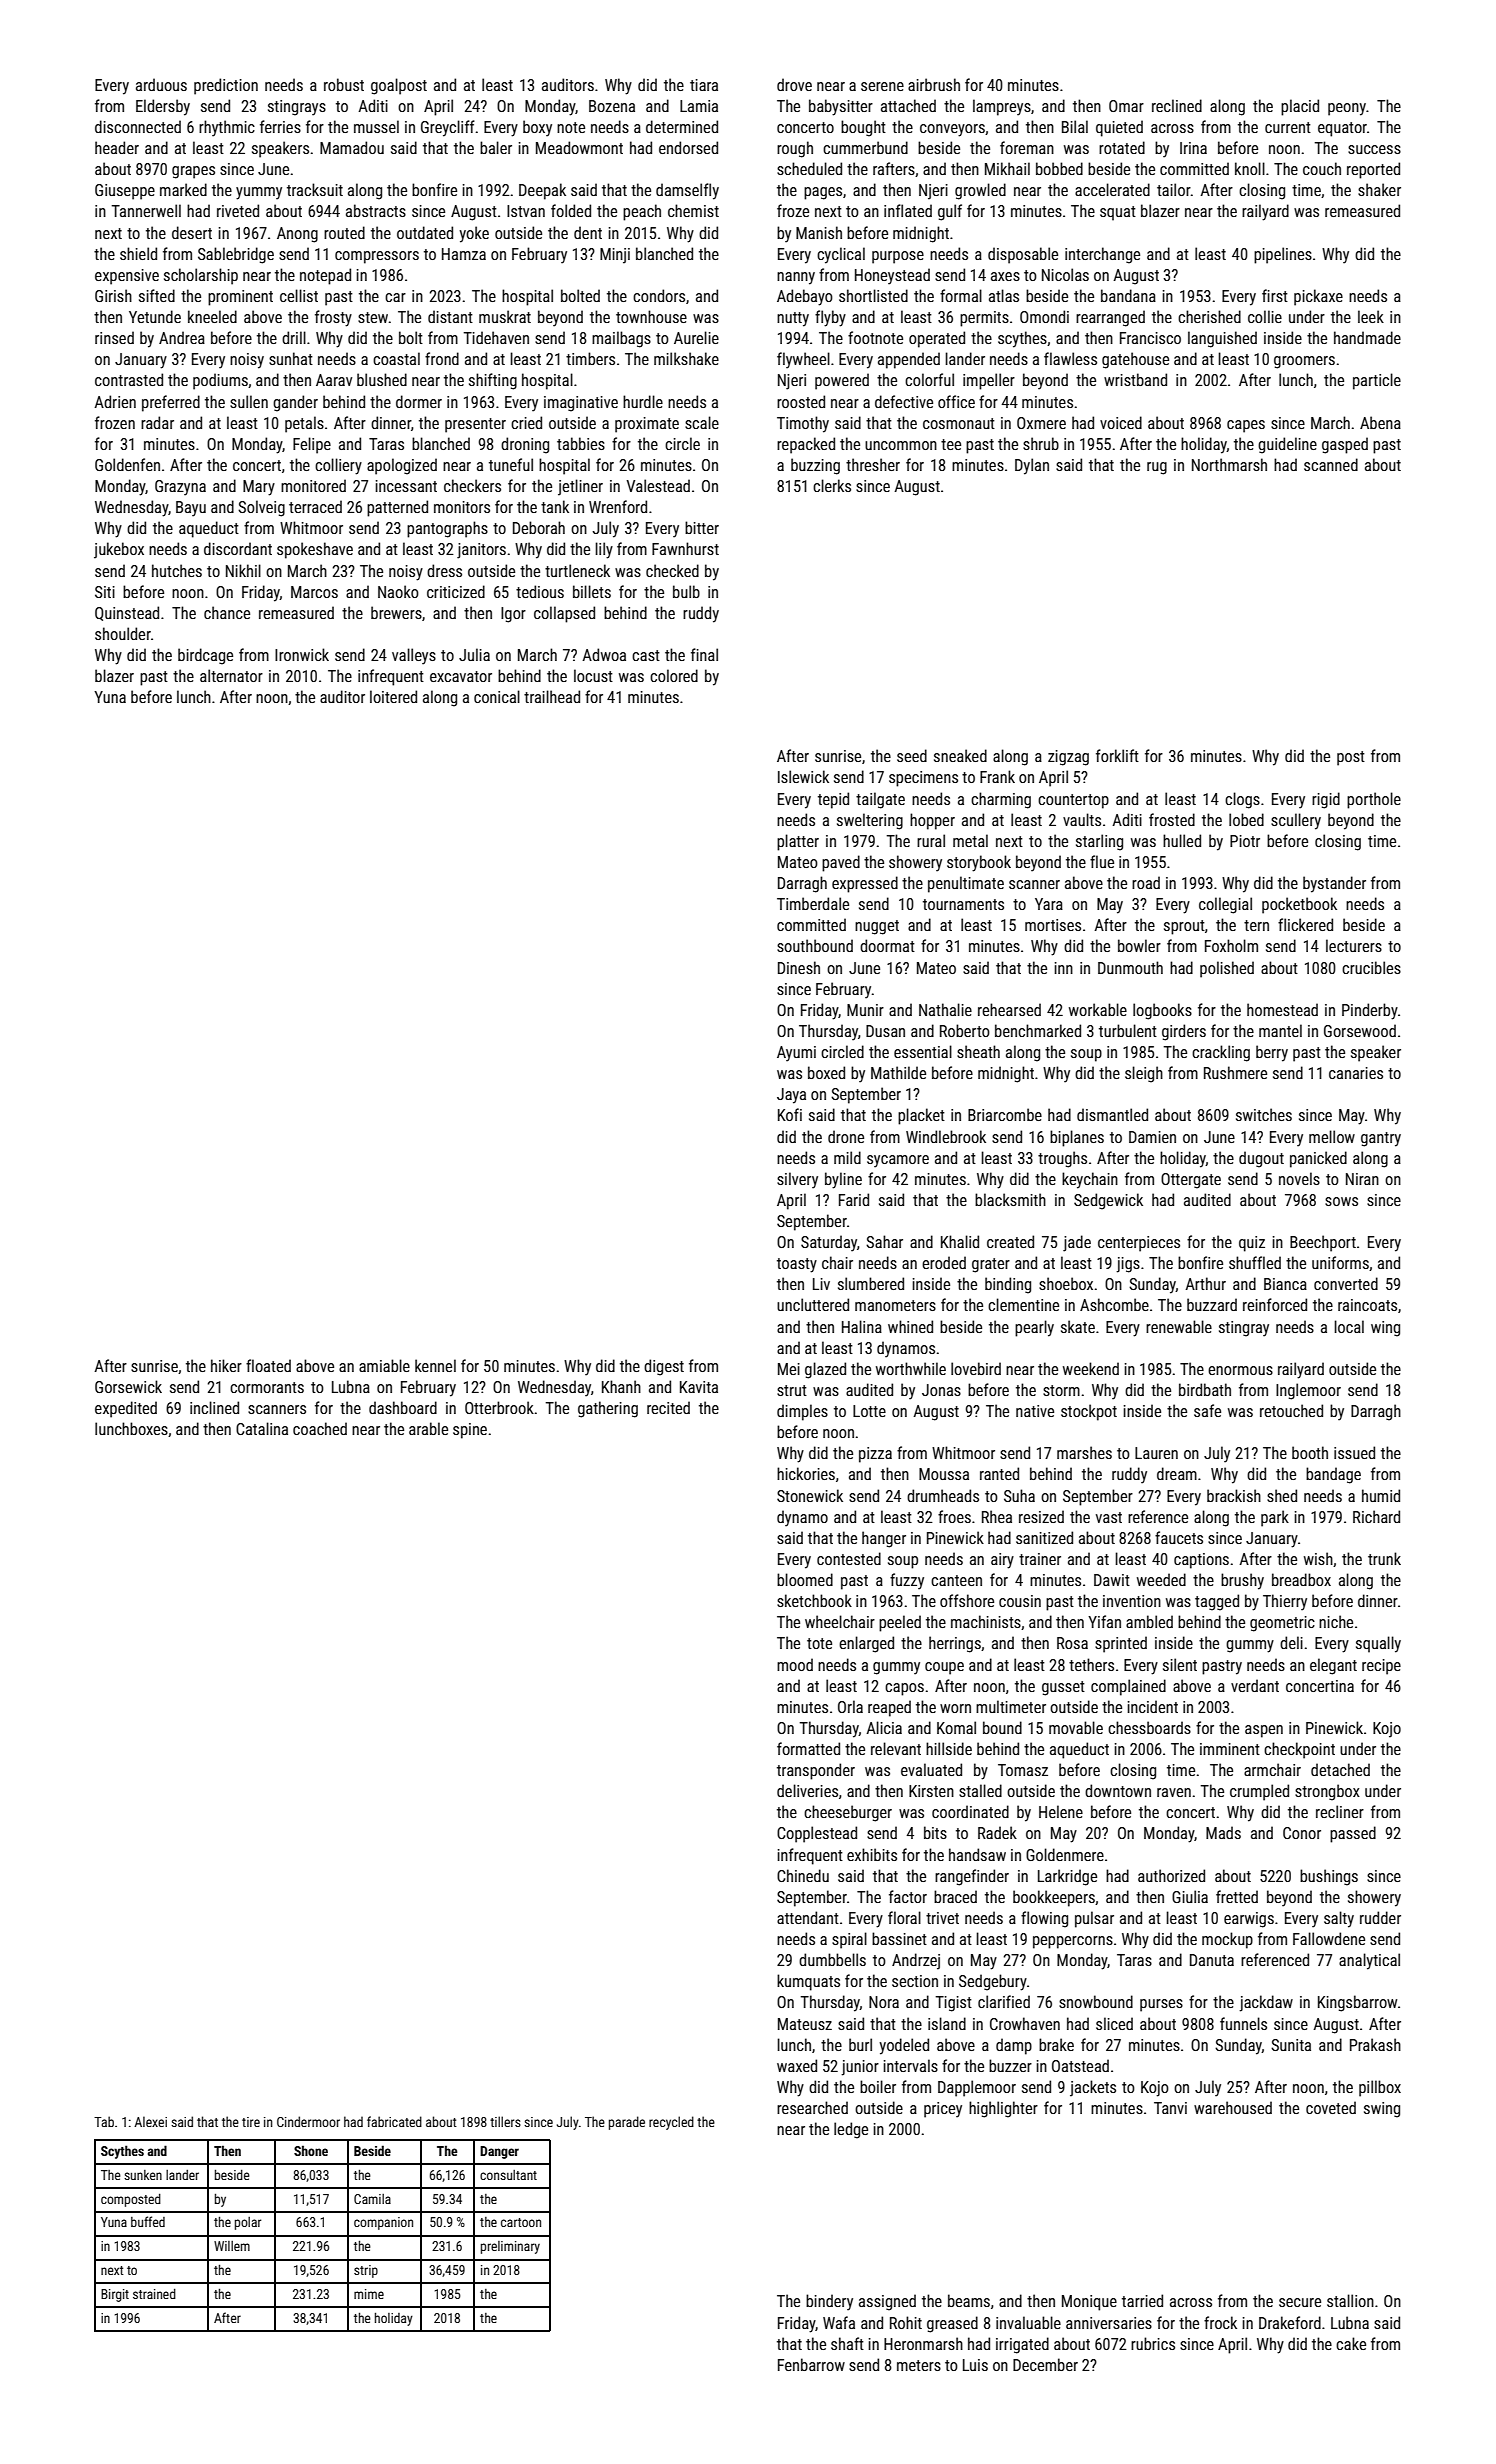 Image resolution: width=1496 pixels, height=2464 pixels. Describe the element at coordinates (1152, 1137) in the image. I see `Damien` at that location.
